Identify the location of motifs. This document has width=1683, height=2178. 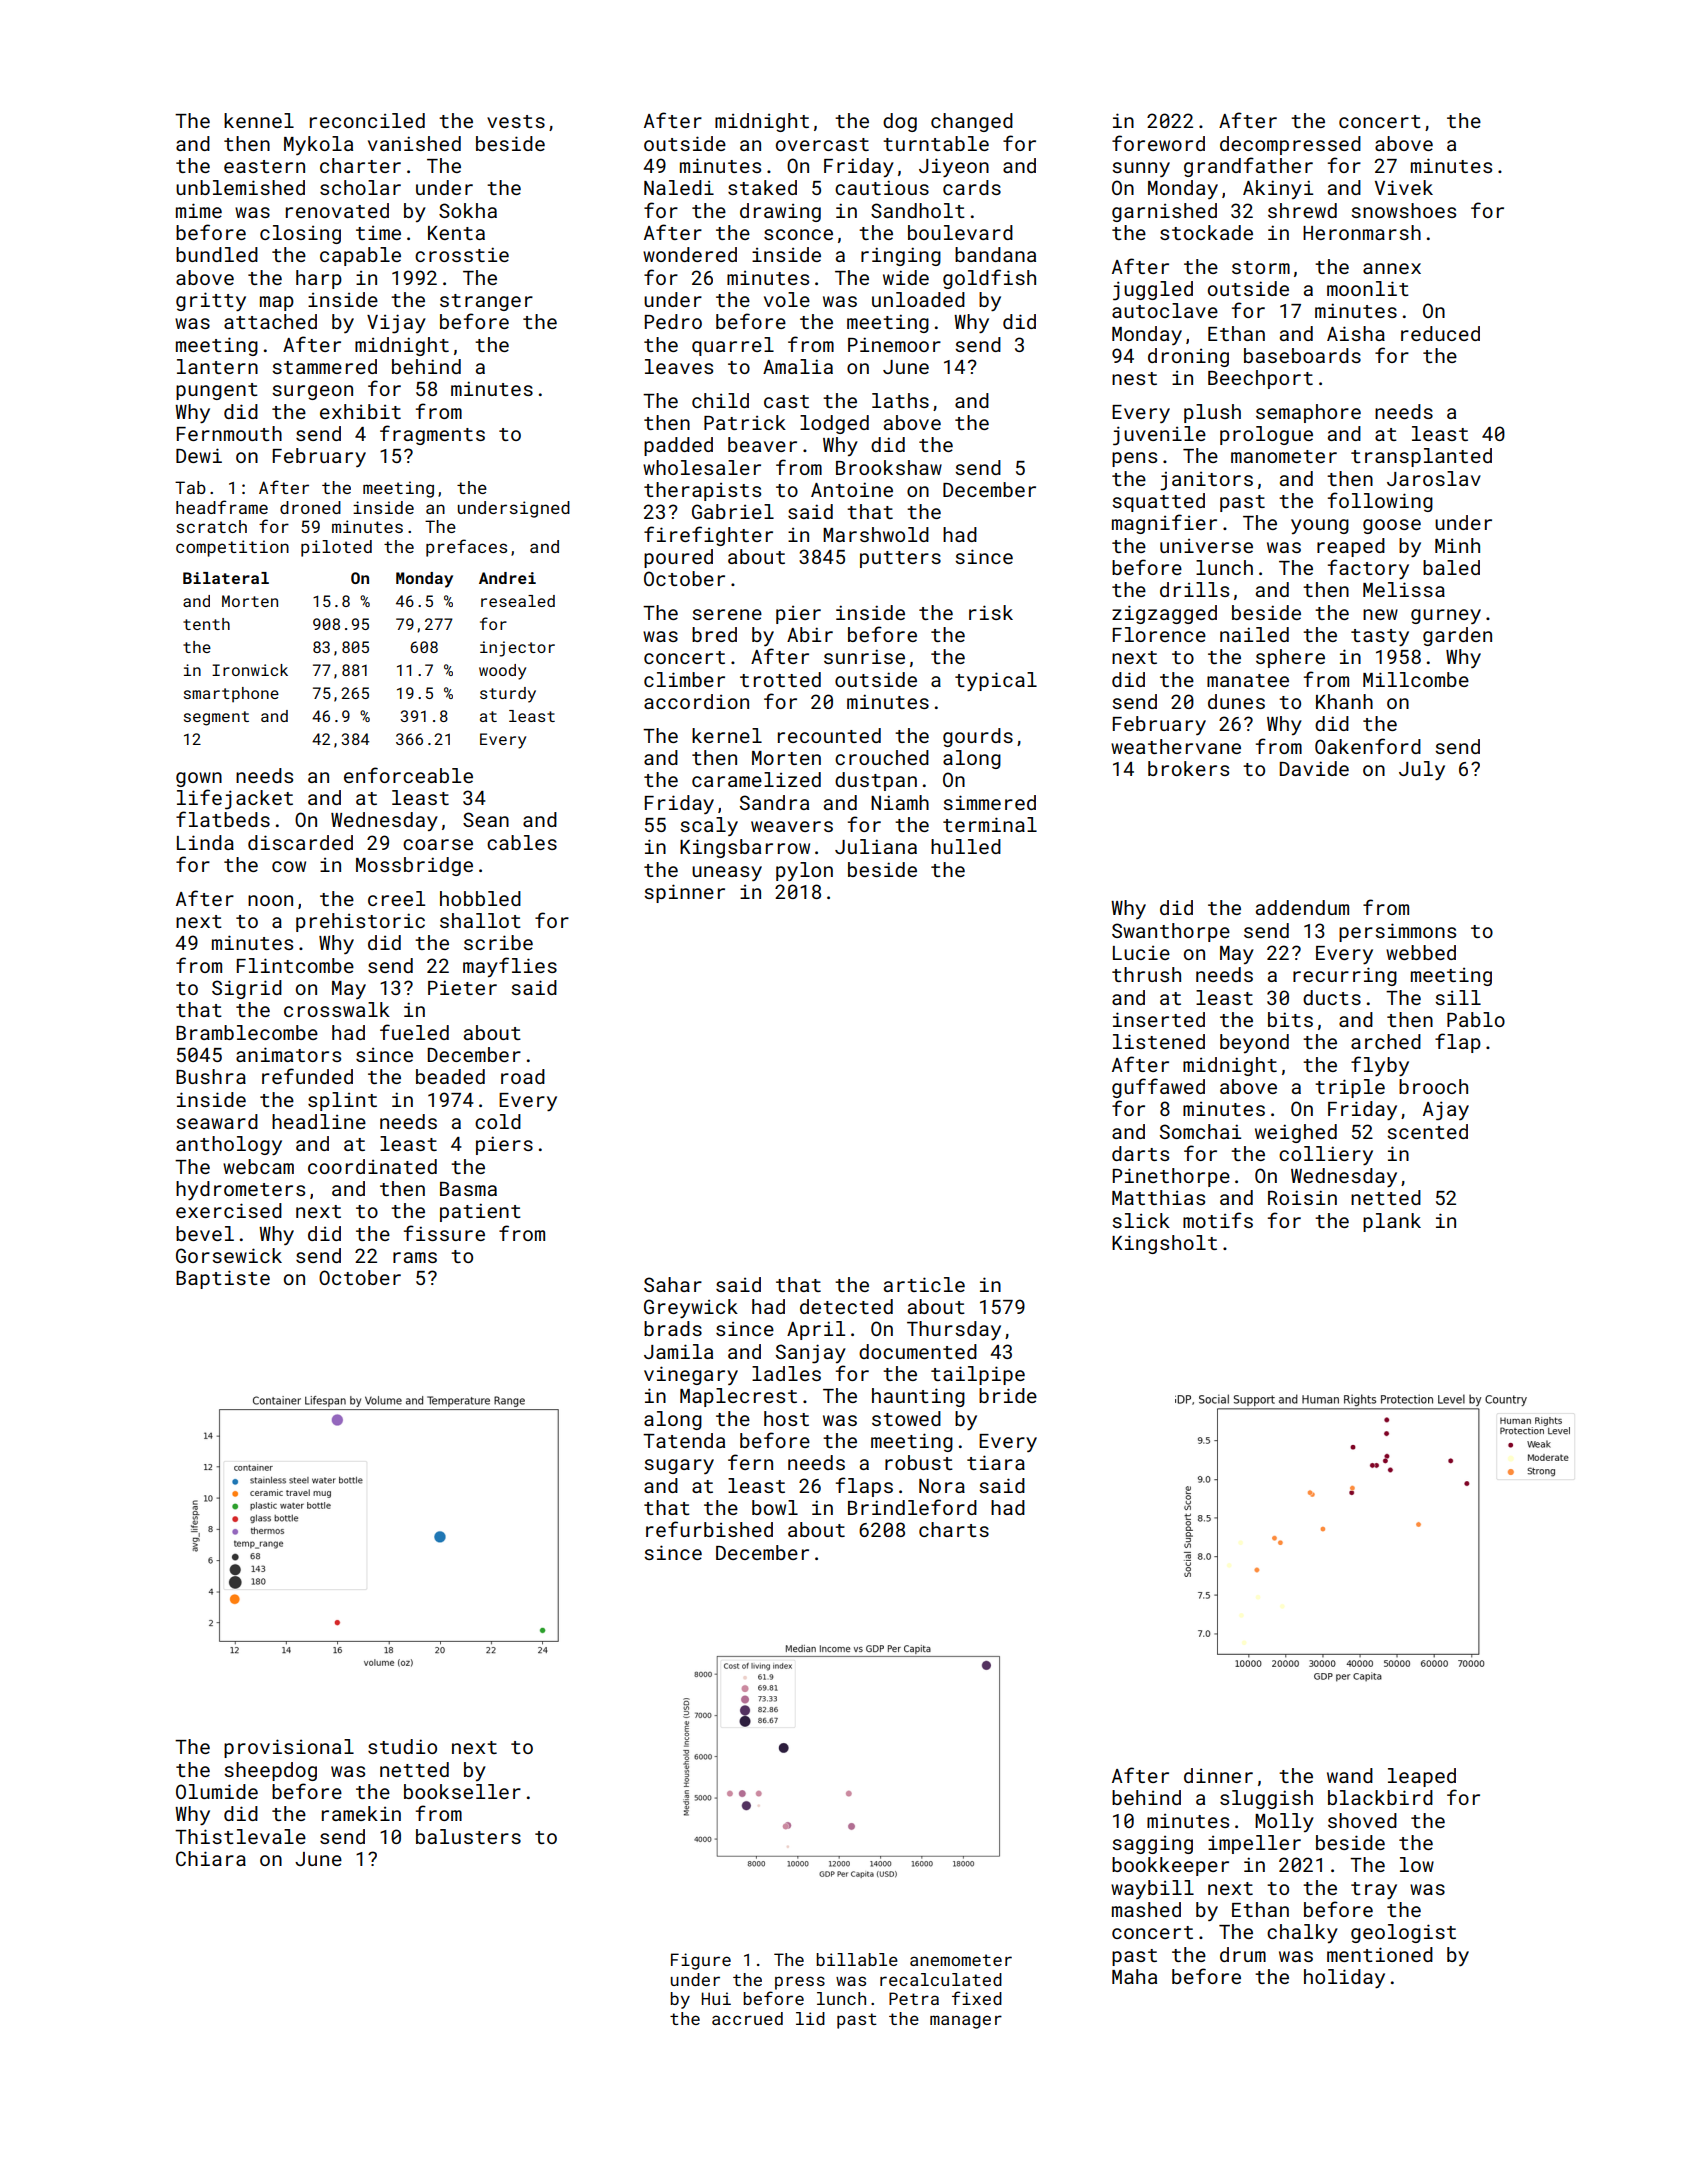
(1218, 1220).
